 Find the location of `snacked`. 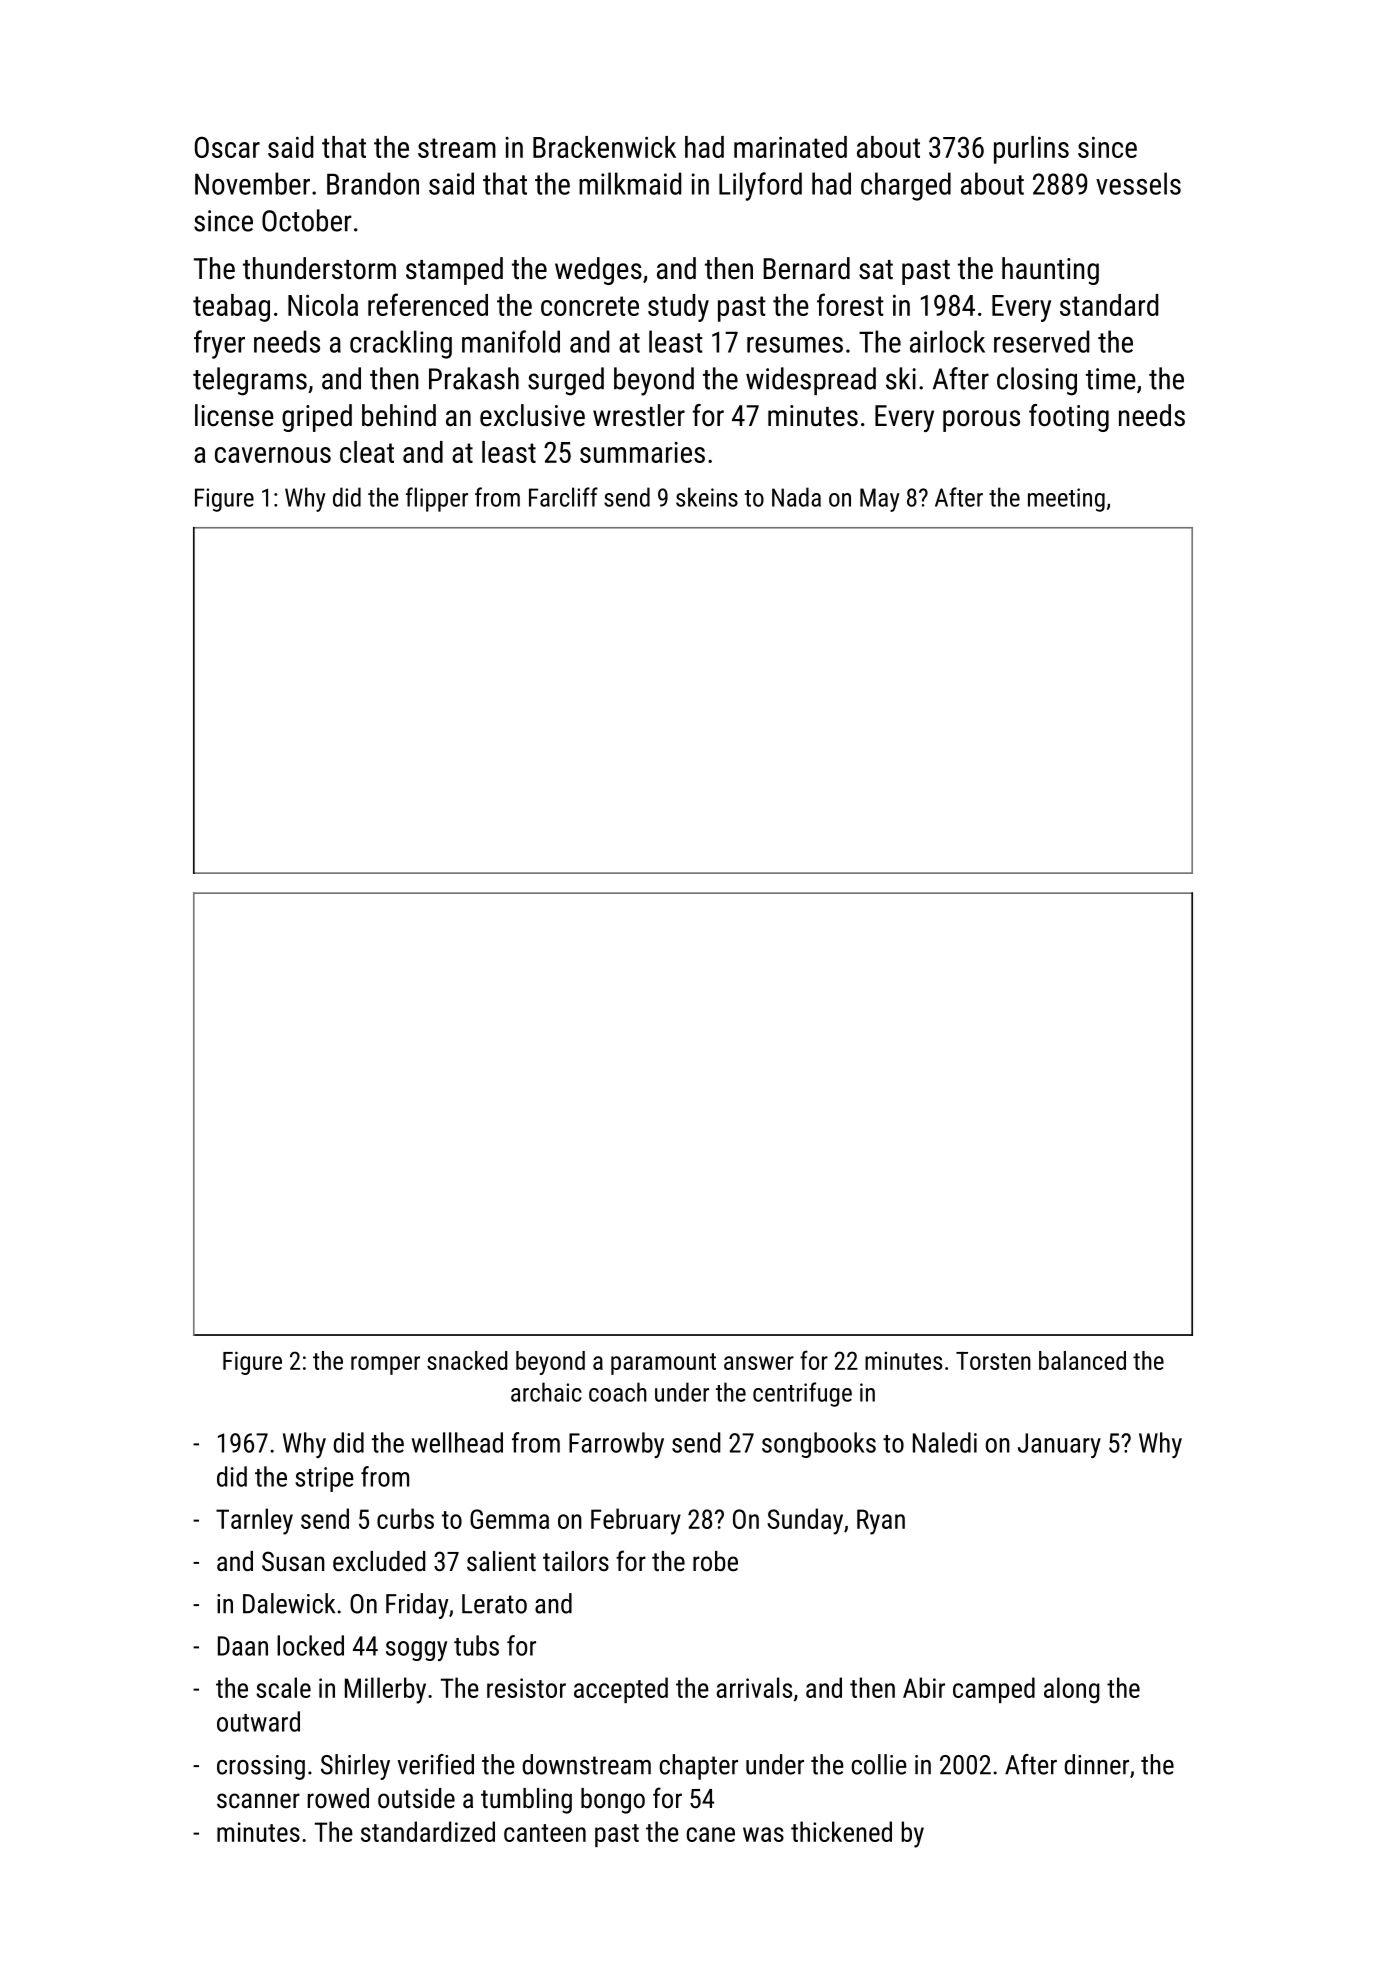

snacked is located at coordinates (467, 1360).
